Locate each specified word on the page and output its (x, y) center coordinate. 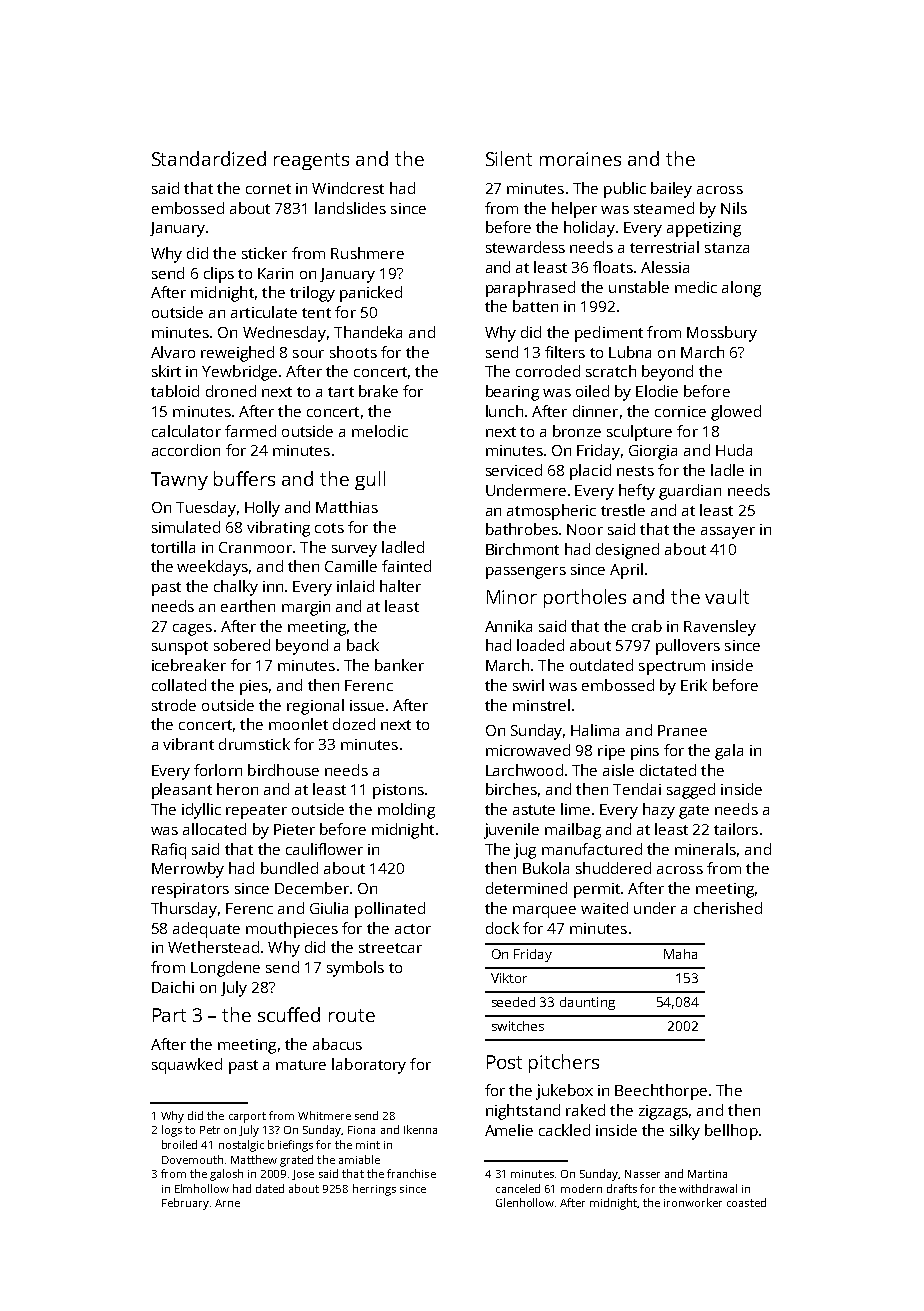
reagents (311, 161)
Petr (210, 1130)
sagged (691, 791)
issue (367, 705)
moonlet (298, 724)
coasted (746, 1202)
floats (613, 267)
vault (727, 596)
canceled (518, 1188)
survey (354, 551)
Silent (509, 158)
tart (341, 392)
